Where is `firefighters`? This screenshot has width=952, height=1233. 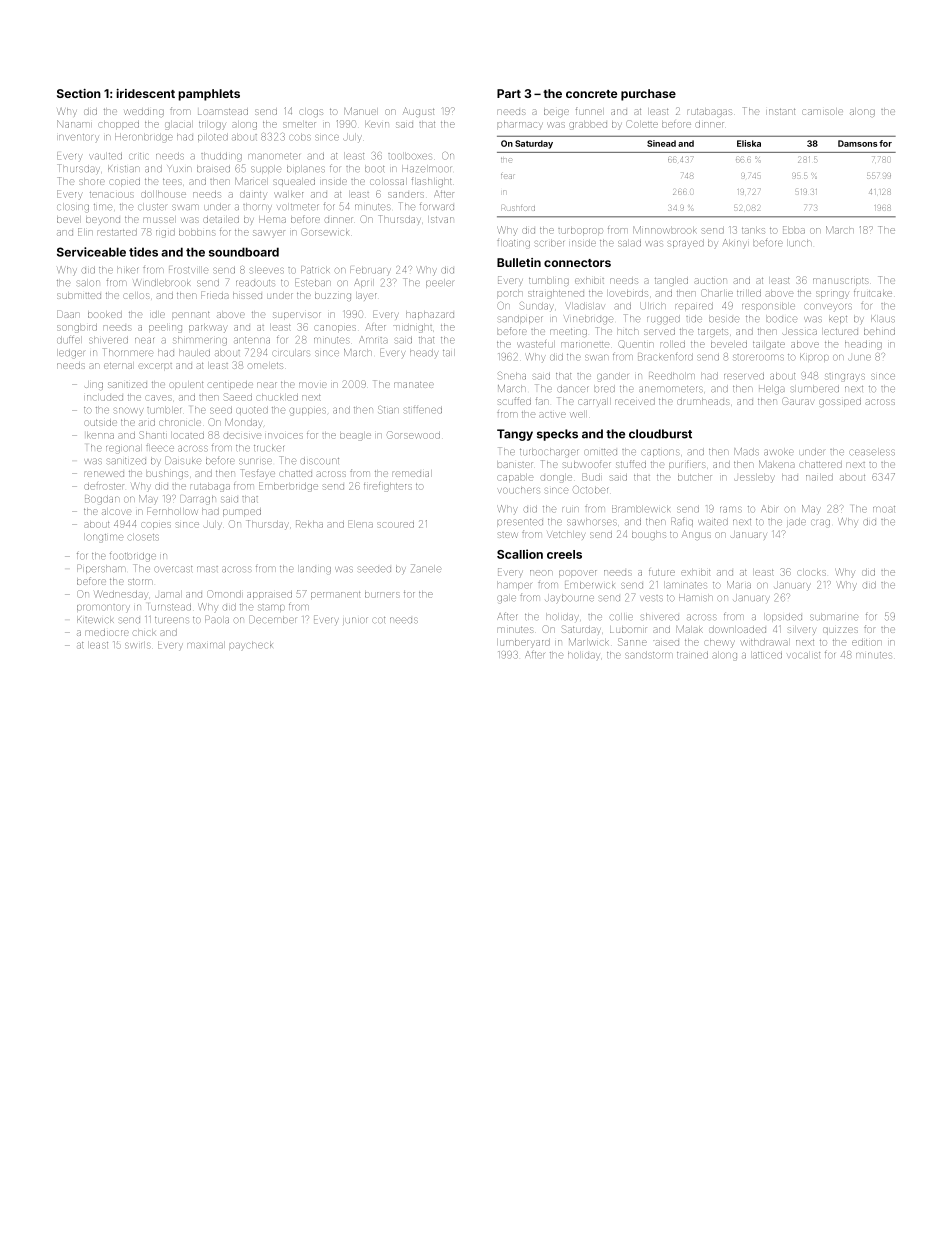 firefighters is located at coordinates (388, 487).
